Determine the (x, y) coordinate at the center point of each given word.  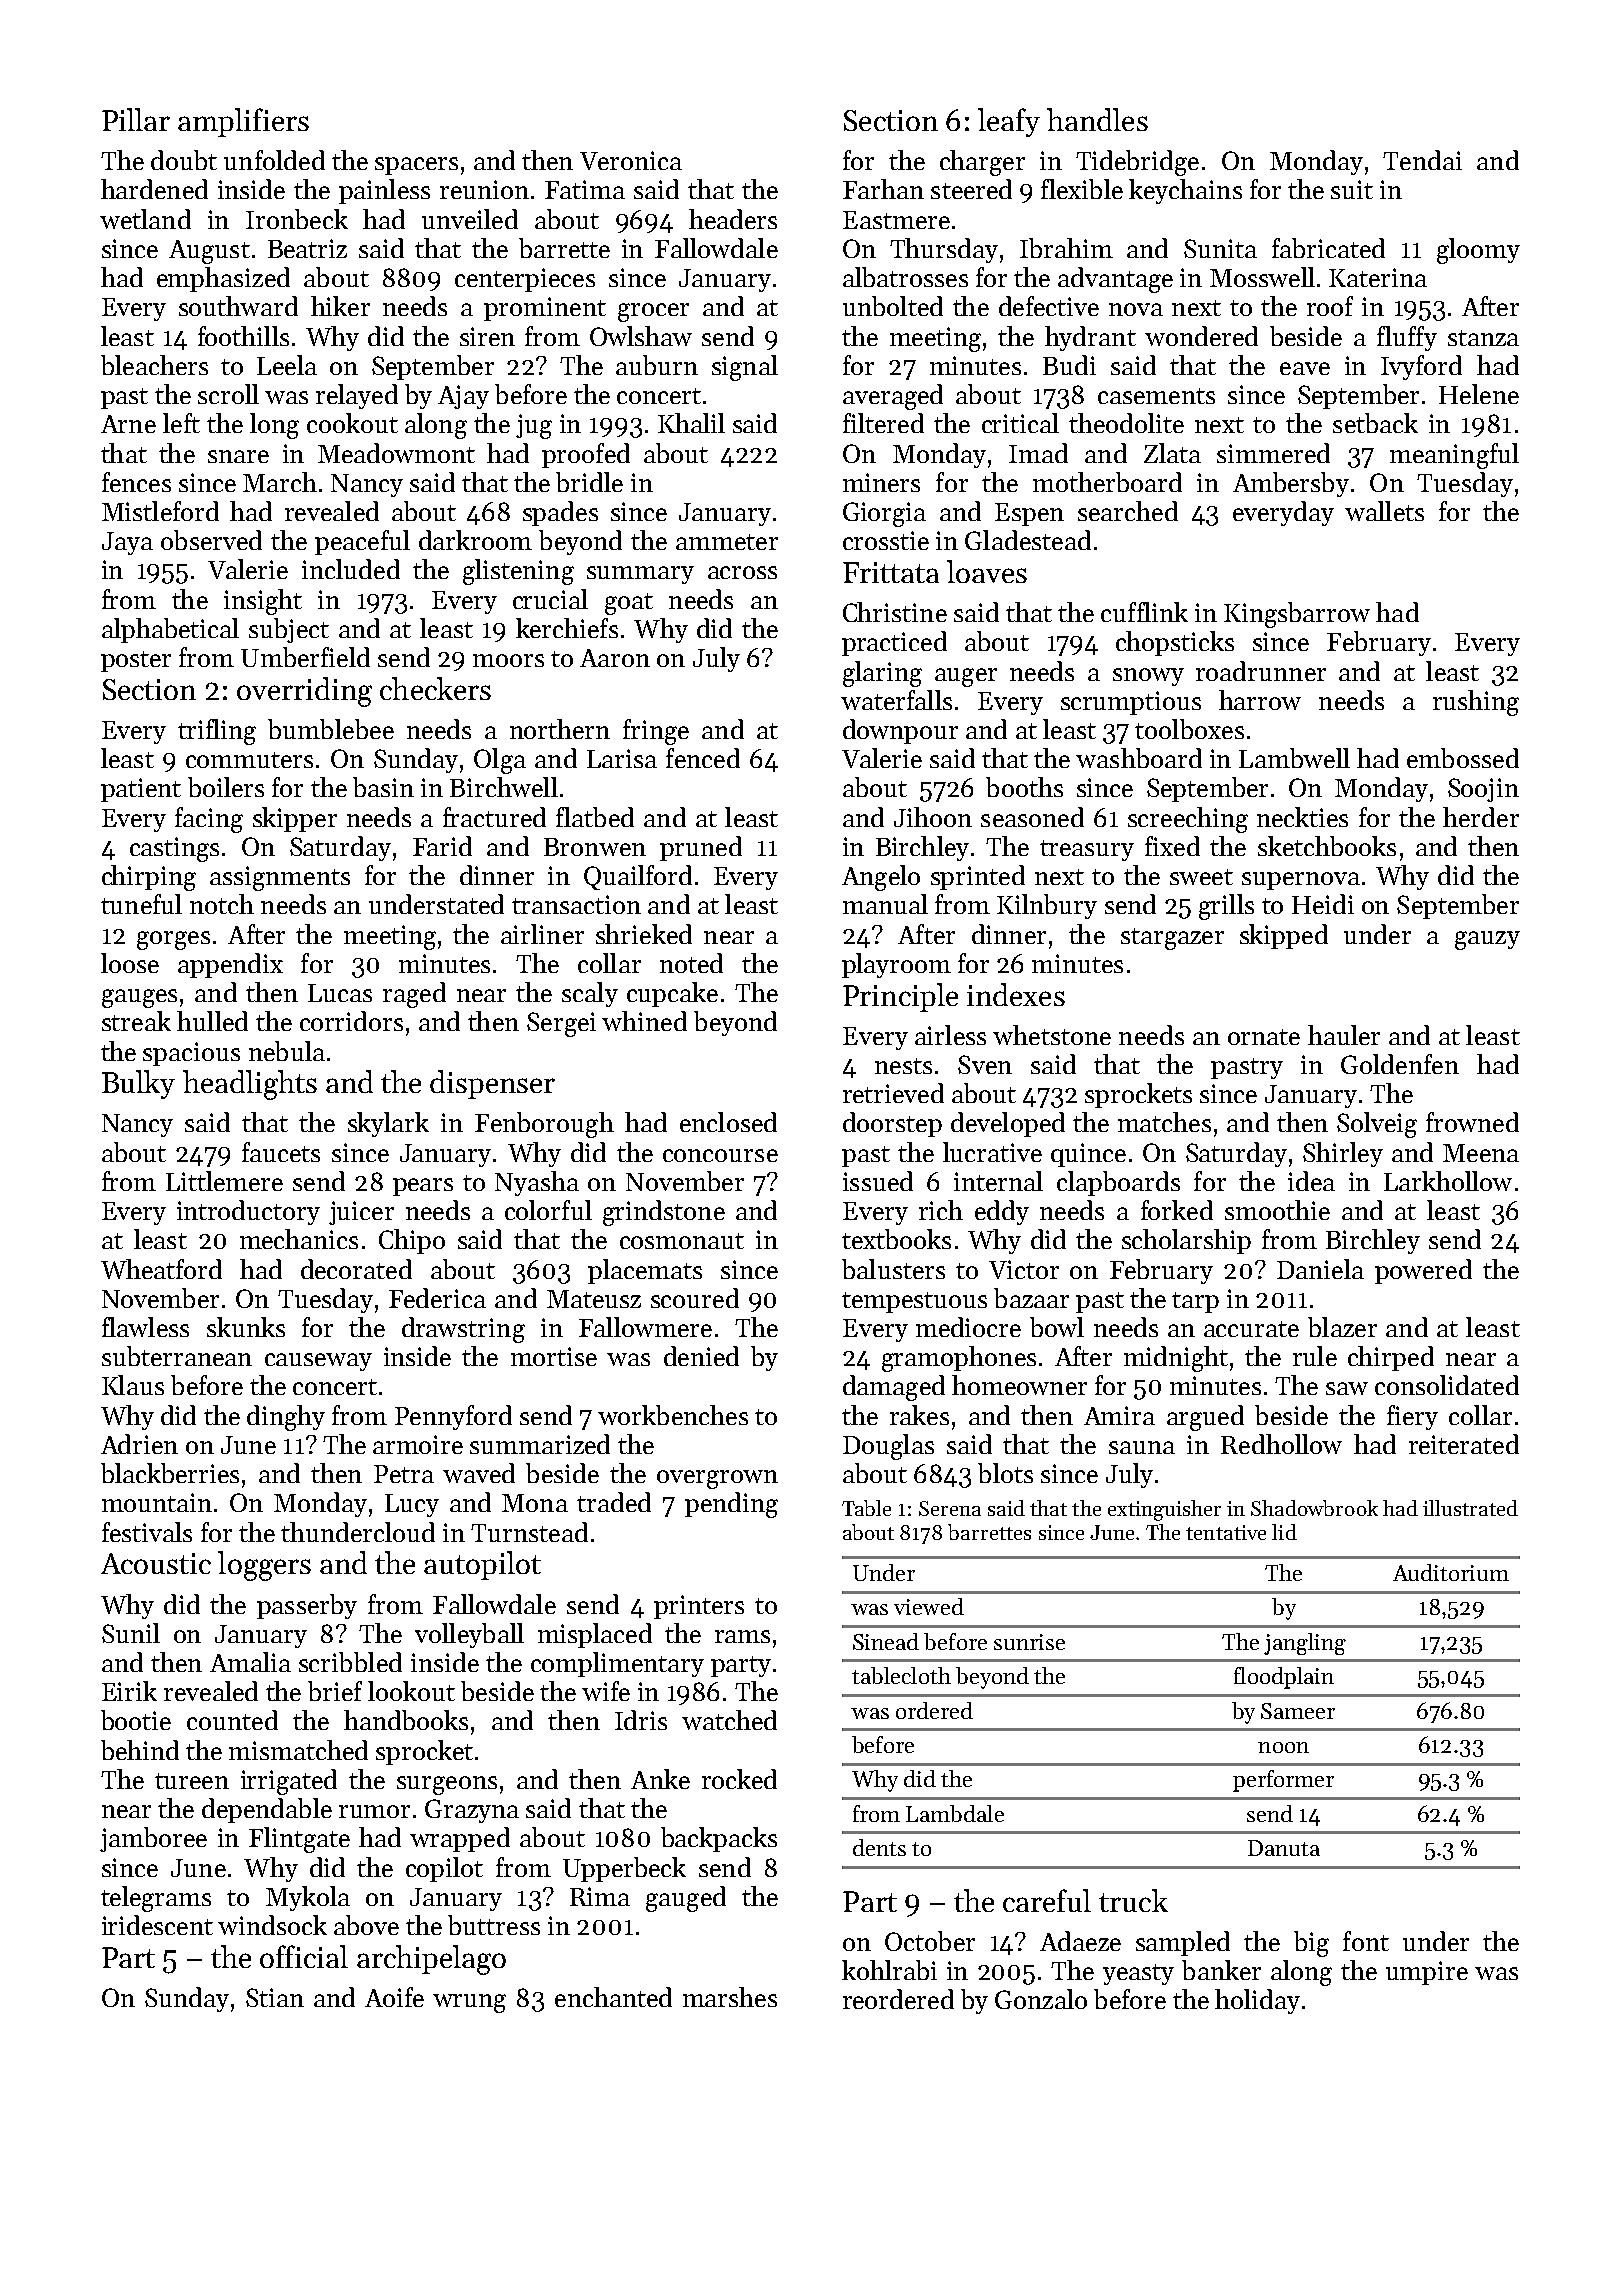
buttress (494, 1925)
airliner (542, 934)
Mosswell (1262, 277)
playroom (896, 965)
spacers (416, 166)
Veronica (631, 160)
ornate (1264, 1037)
